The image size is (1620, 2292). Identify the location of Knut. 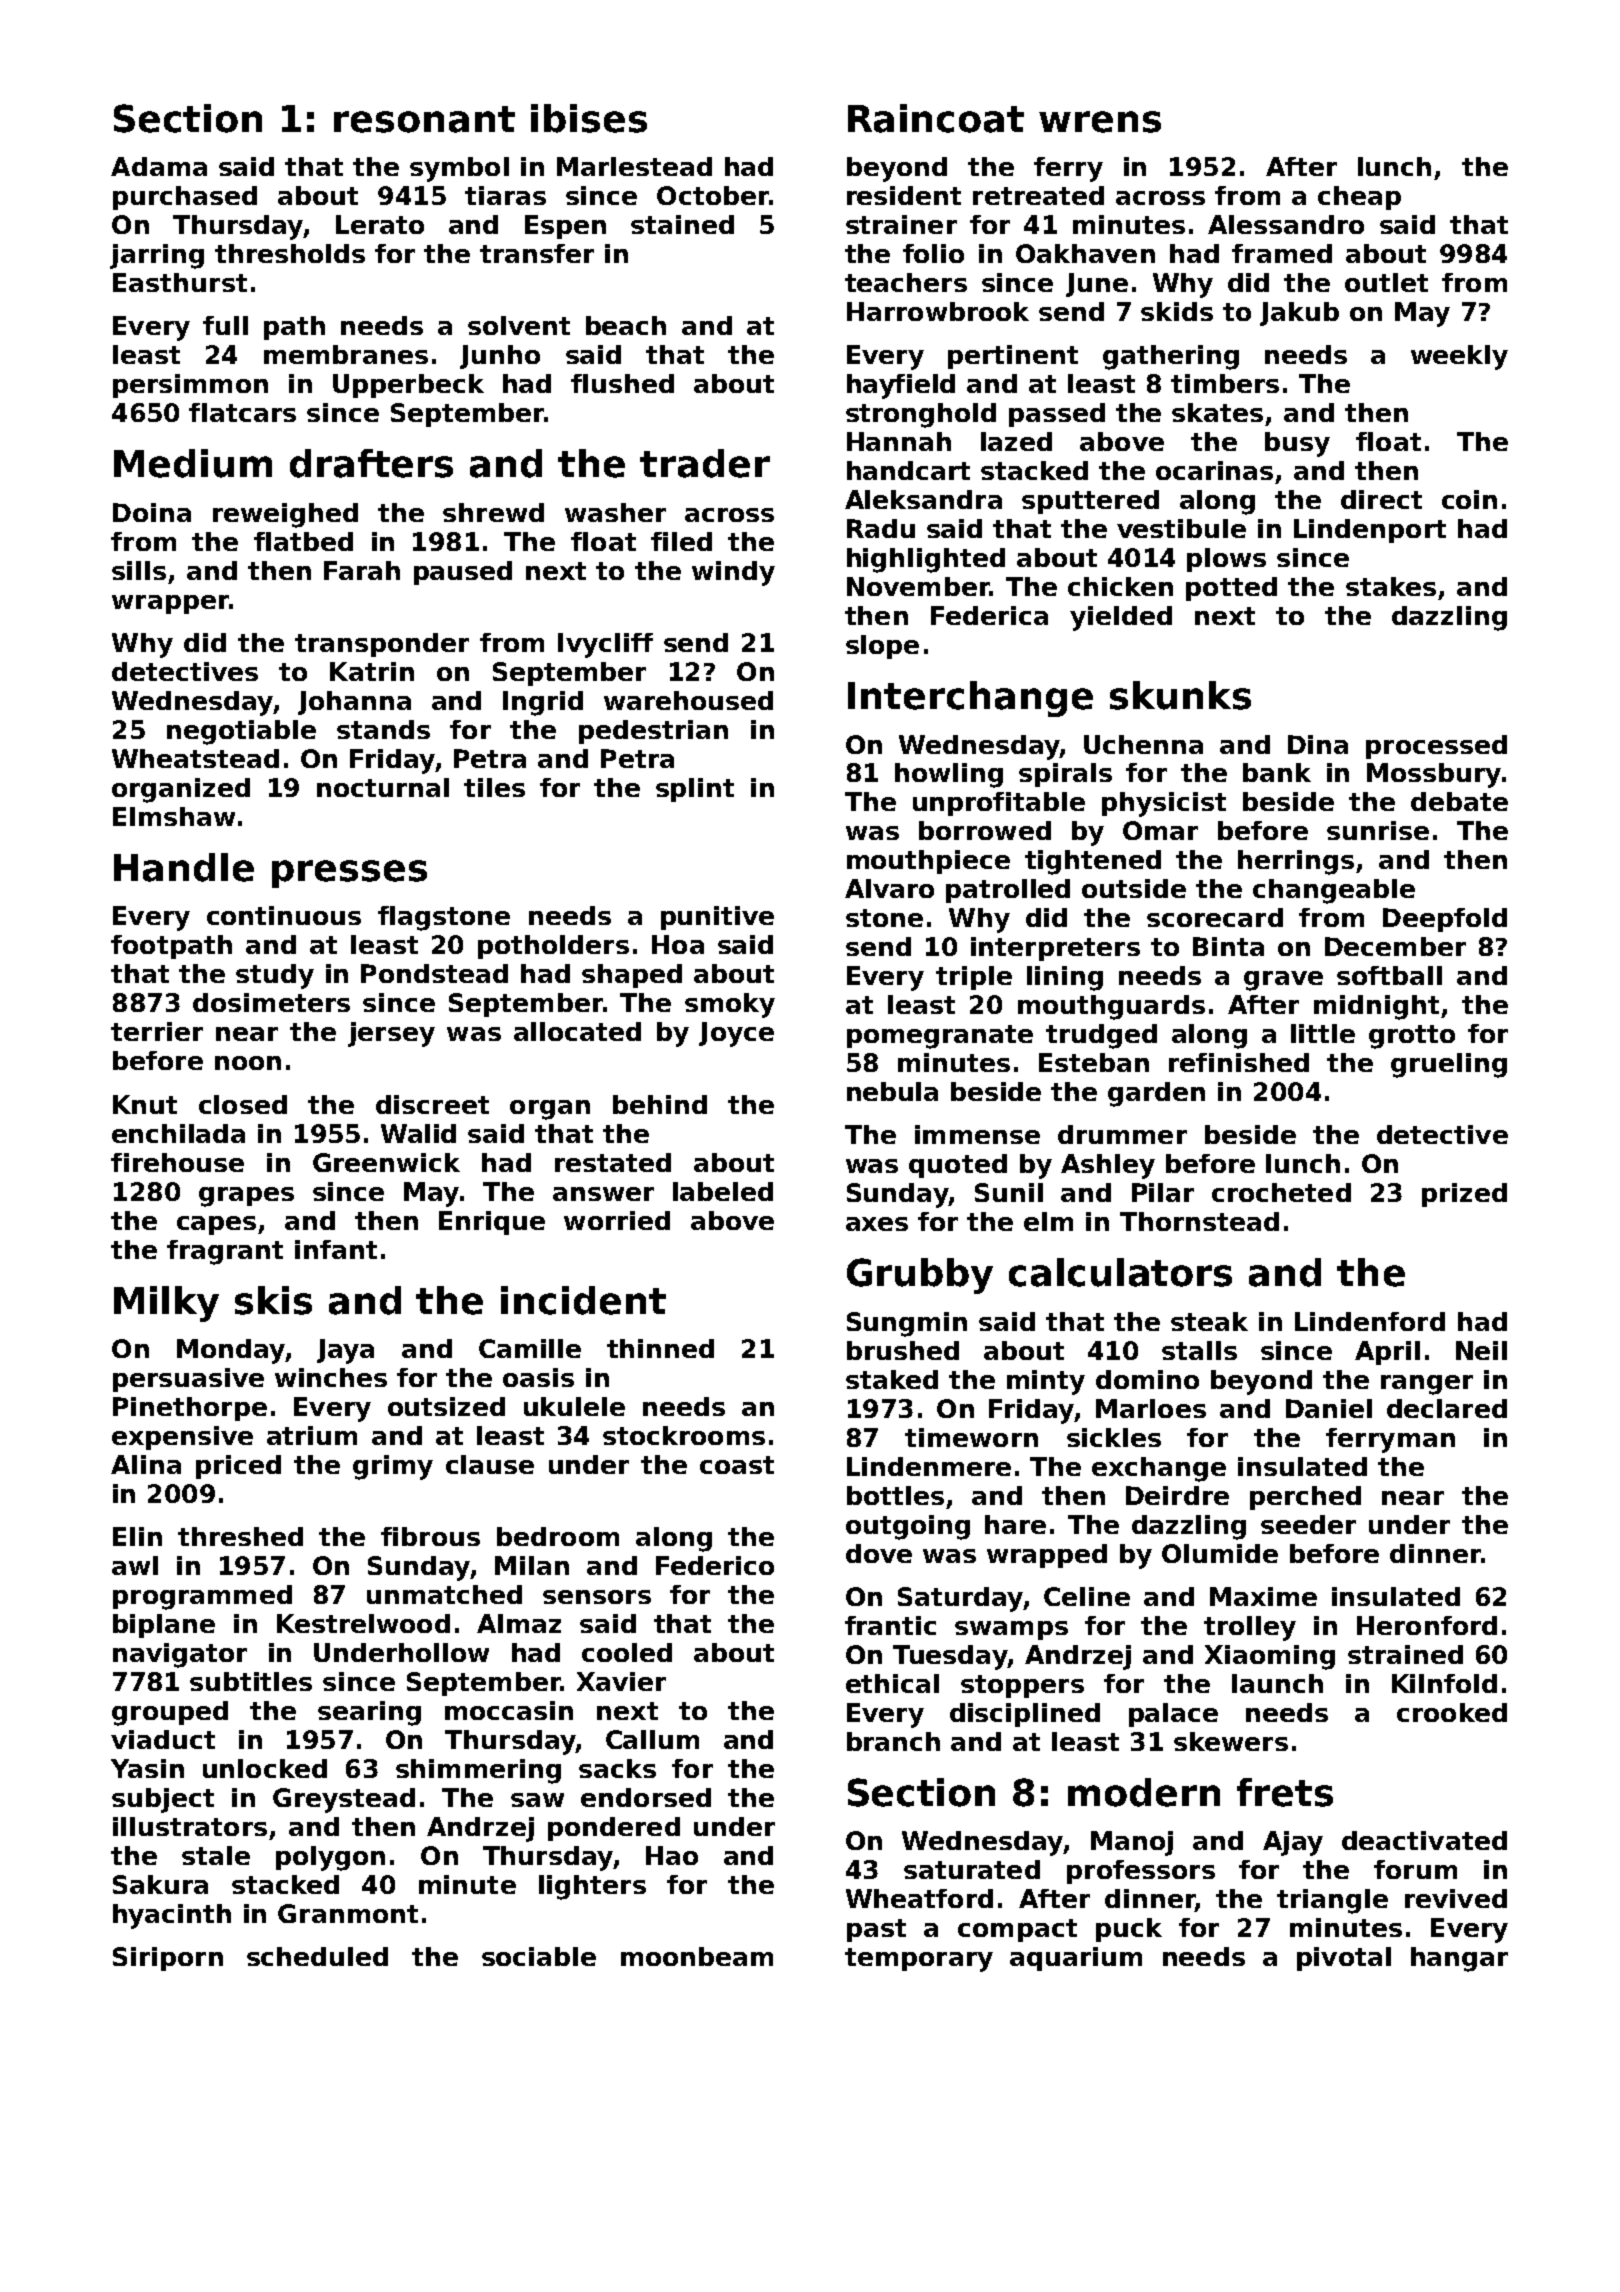
(145, 1104).
